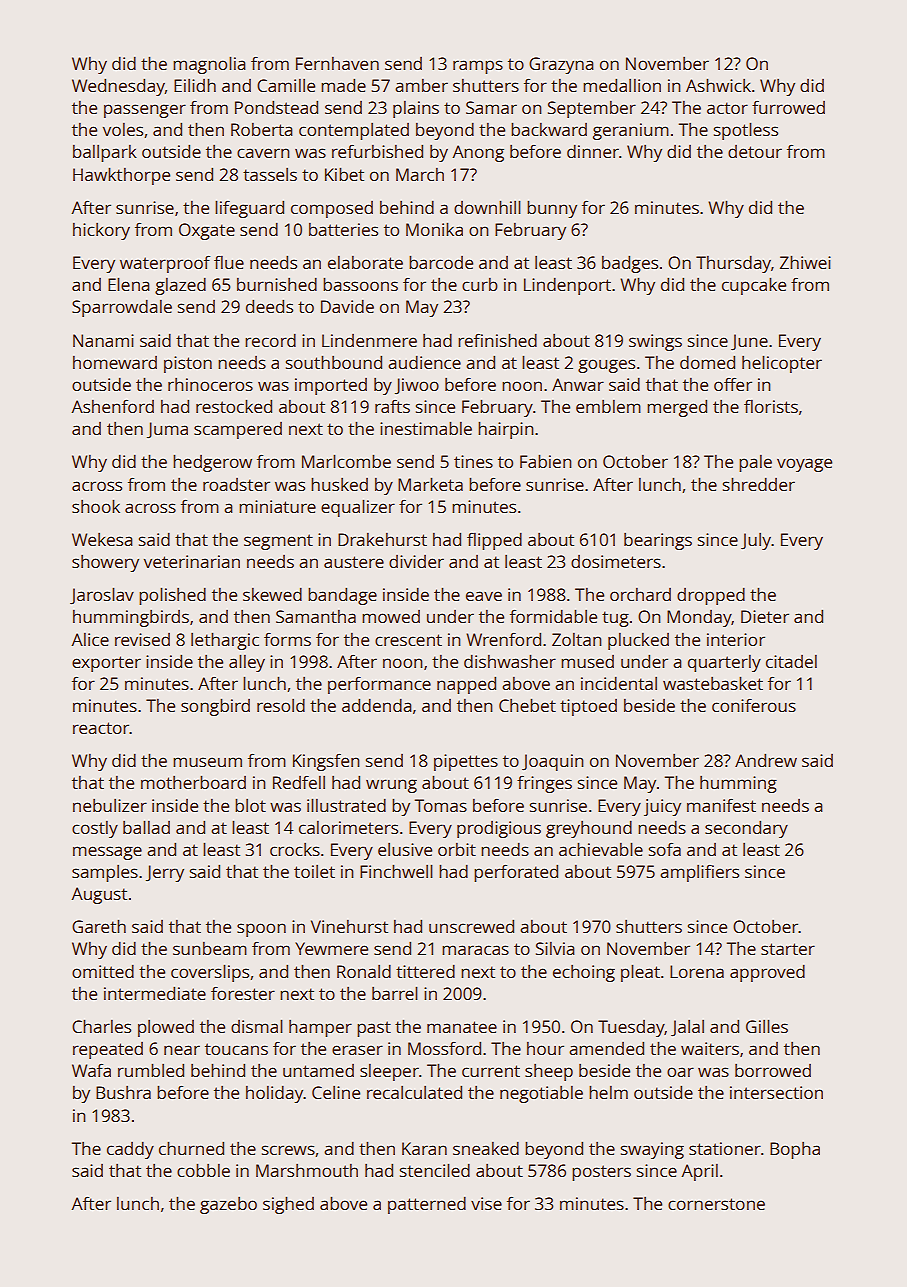 Image resolution: width=907 pixels, height=1287 pixels. Describe the element at coordinates (105, 153) in the image. I see `ballpark` at that location.
